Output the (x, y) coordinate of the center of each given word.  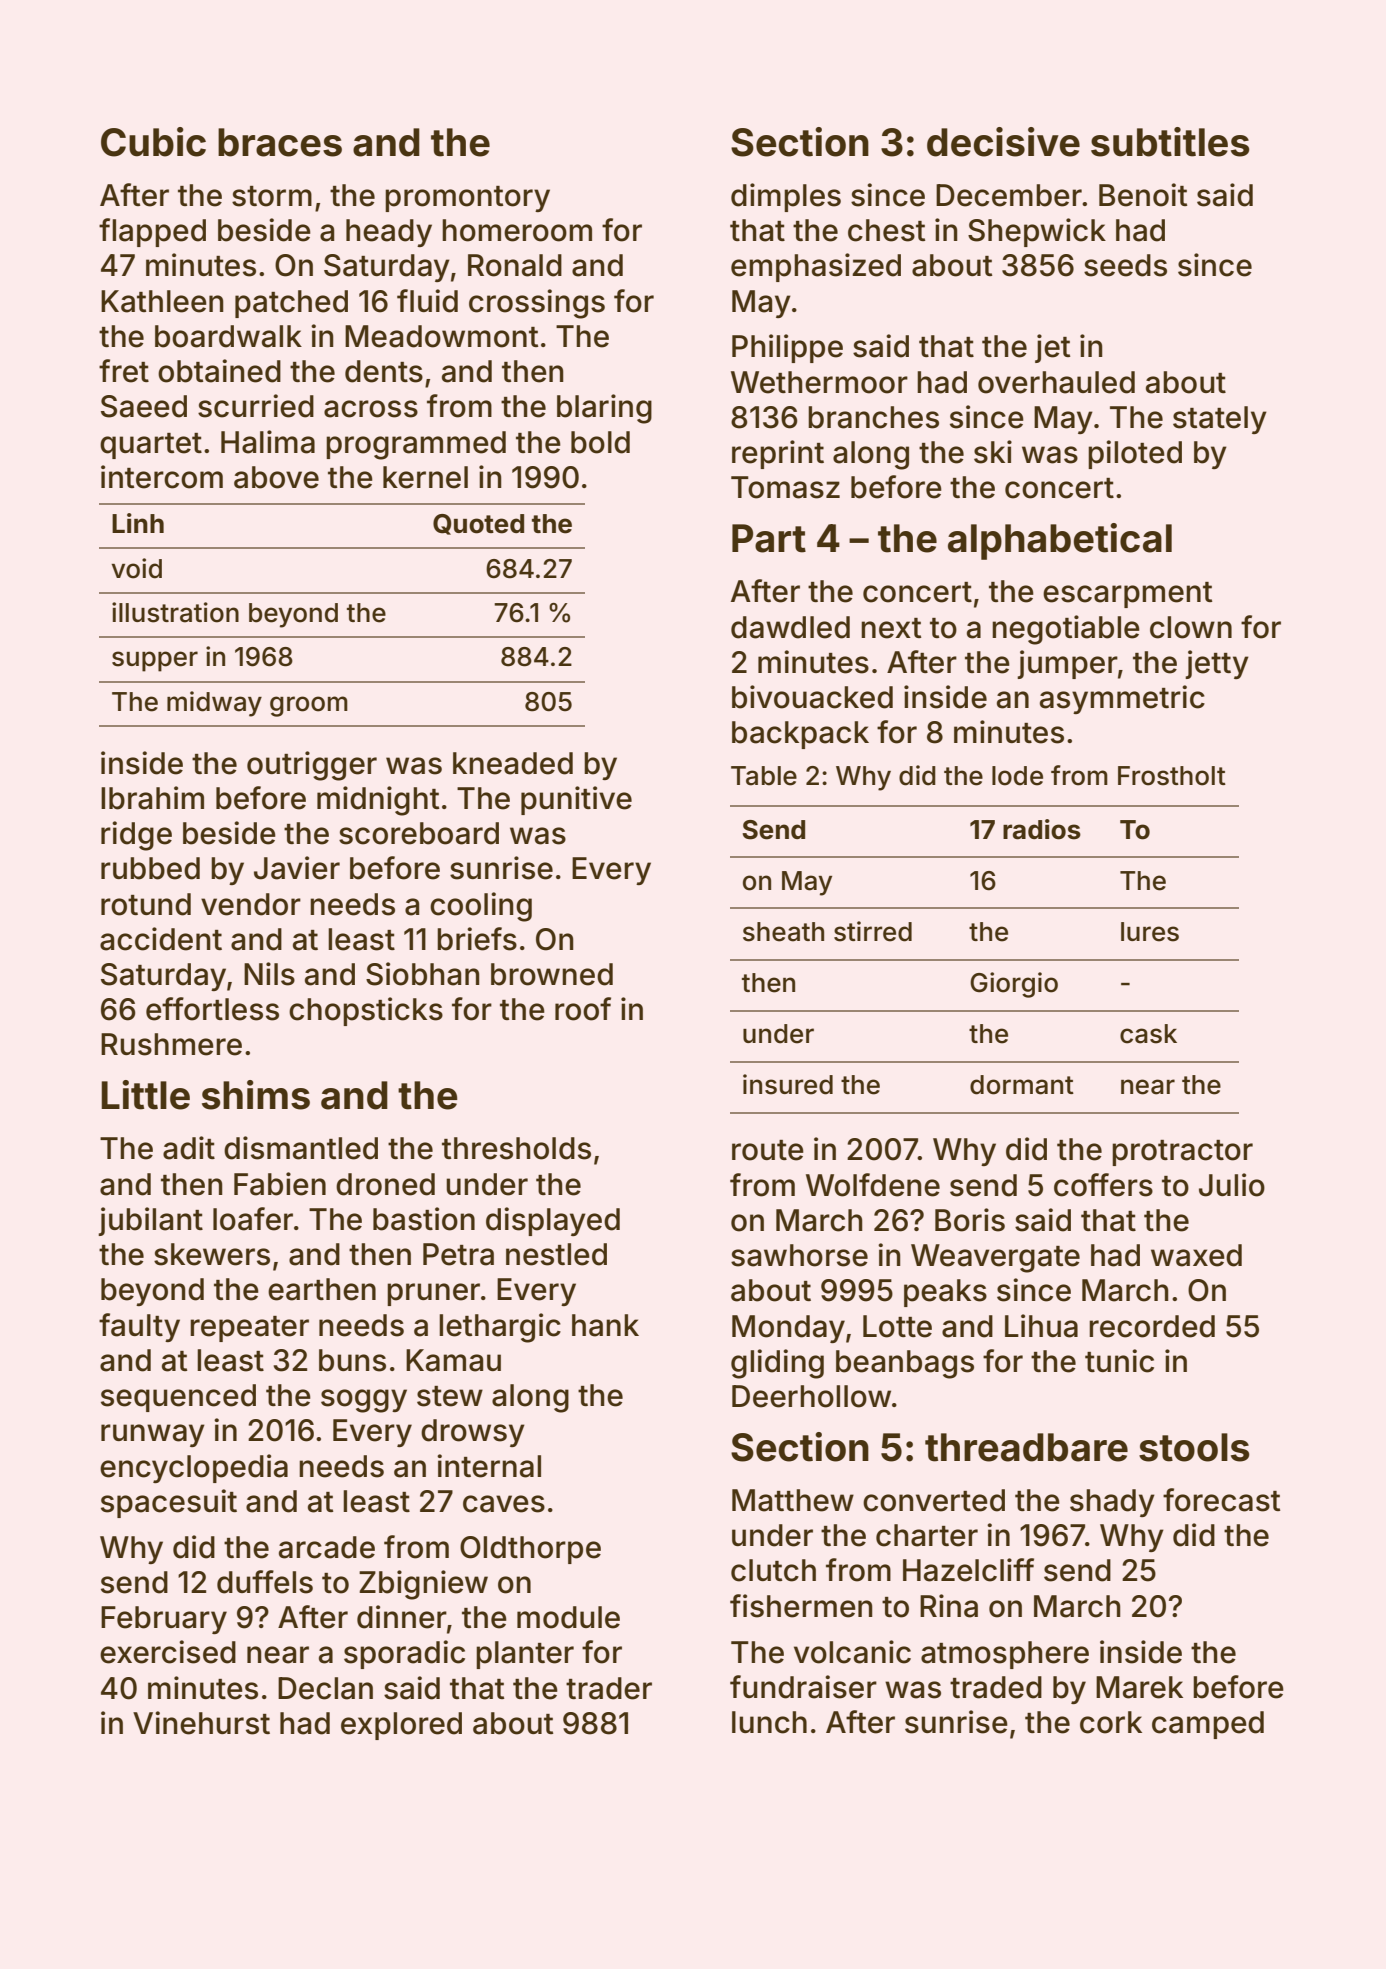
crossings (537, 304)
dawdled (790, 627)
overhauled (1056, 382)
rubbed (150, 868)
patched (291, 304)
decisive (1003, 142)
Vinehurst (201, 1723)
